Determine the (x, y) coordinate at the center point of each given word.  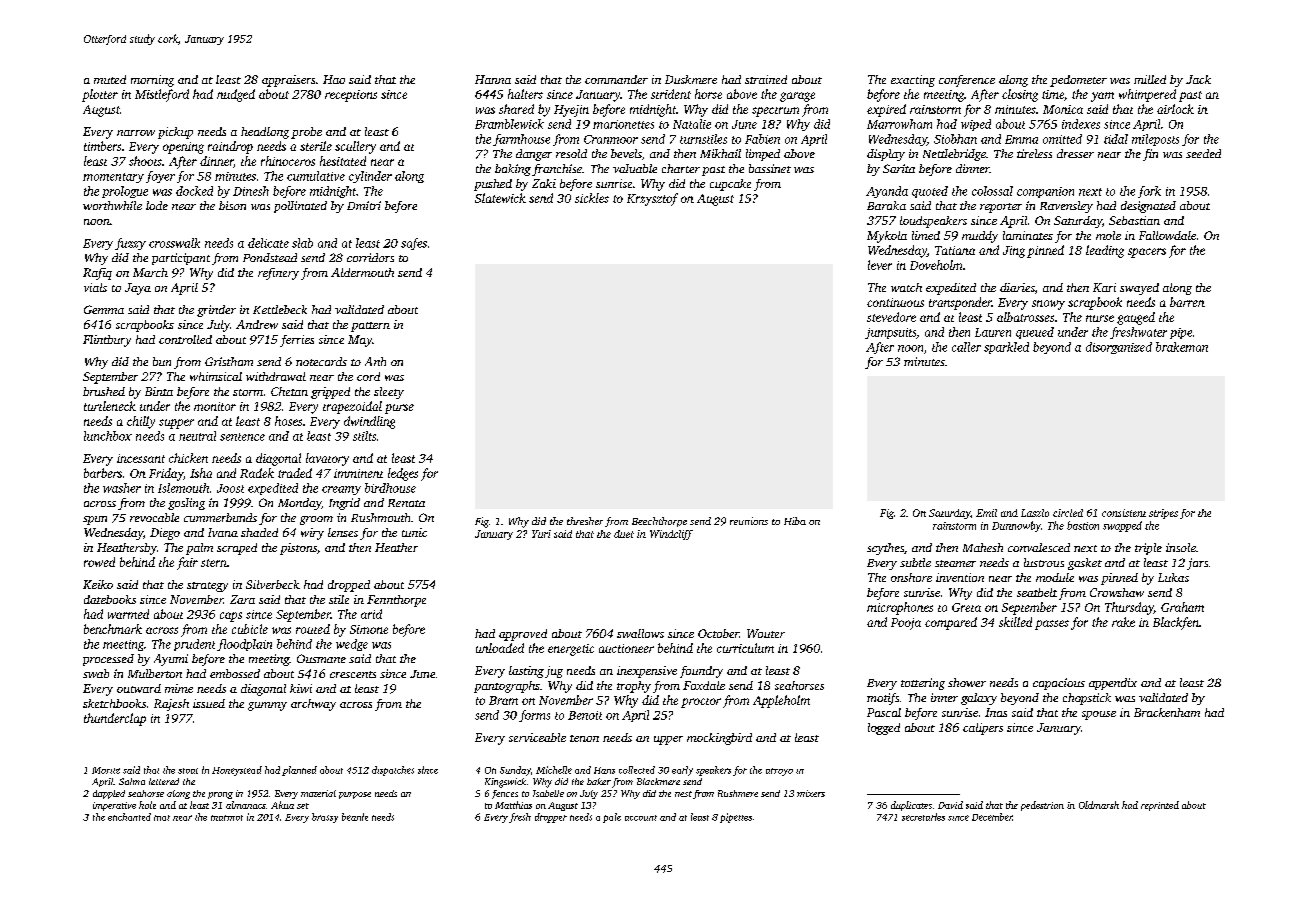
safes (414, 244)
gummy (267, 706)
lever (880, 265)
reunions (749, 521)
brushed (104, 391)
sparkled (1006, 348)
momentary (113, 178)
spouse (1099, 715)
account (641, 818)
